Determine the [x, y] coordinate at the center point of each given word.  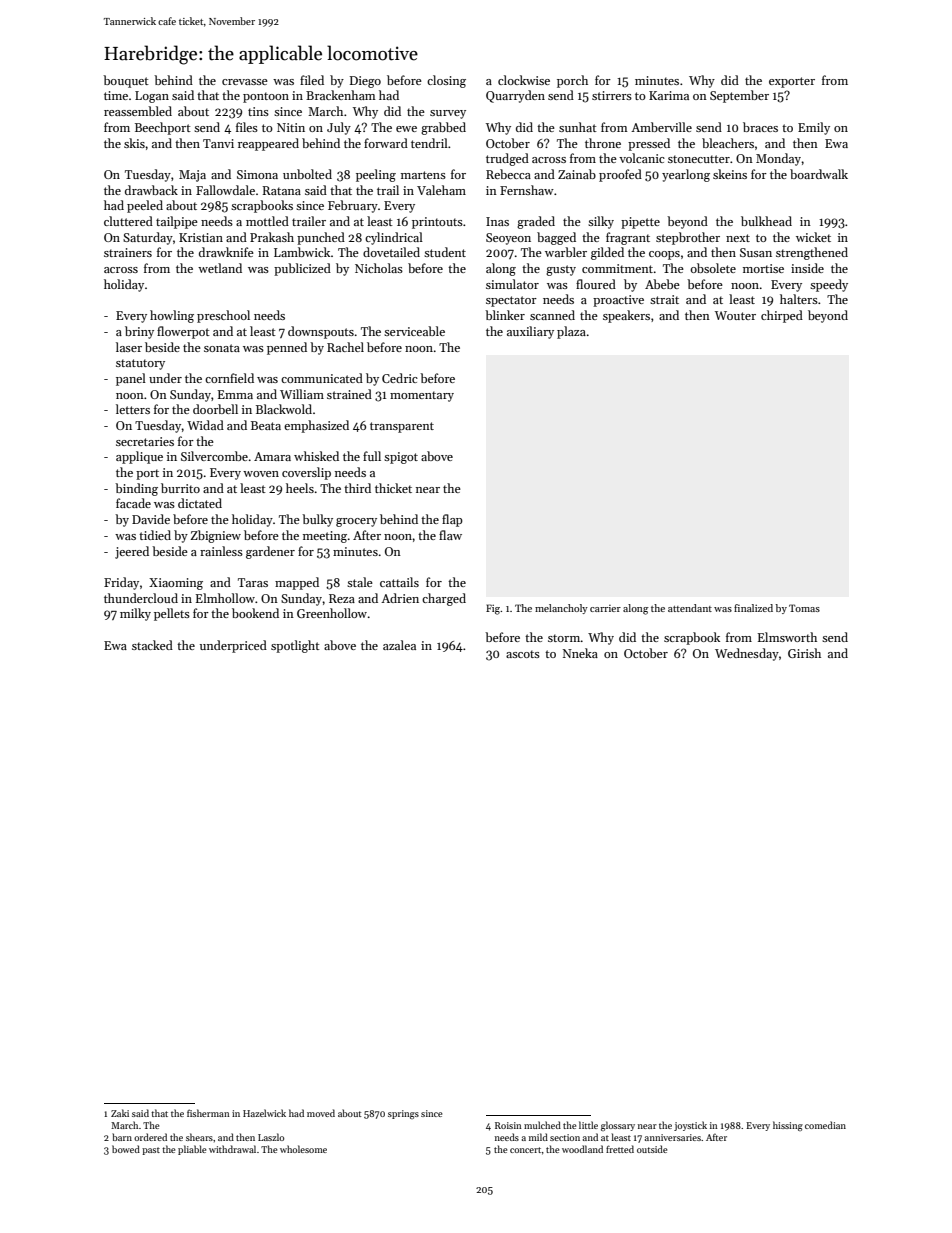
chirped [782, 316]
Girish [804, 653]
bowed [126, 1149]
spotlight [295, 646]
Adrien [400, 598]
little [588, 1125]
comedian [825, 1125]
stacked [152, 645]
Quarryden [515, 96]
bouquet [126, 81]
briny [139, 332]
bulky [317, 520]
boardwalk [819, 174]
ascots [523, 654]
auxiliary [530, 332]
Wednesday [747, 654]
